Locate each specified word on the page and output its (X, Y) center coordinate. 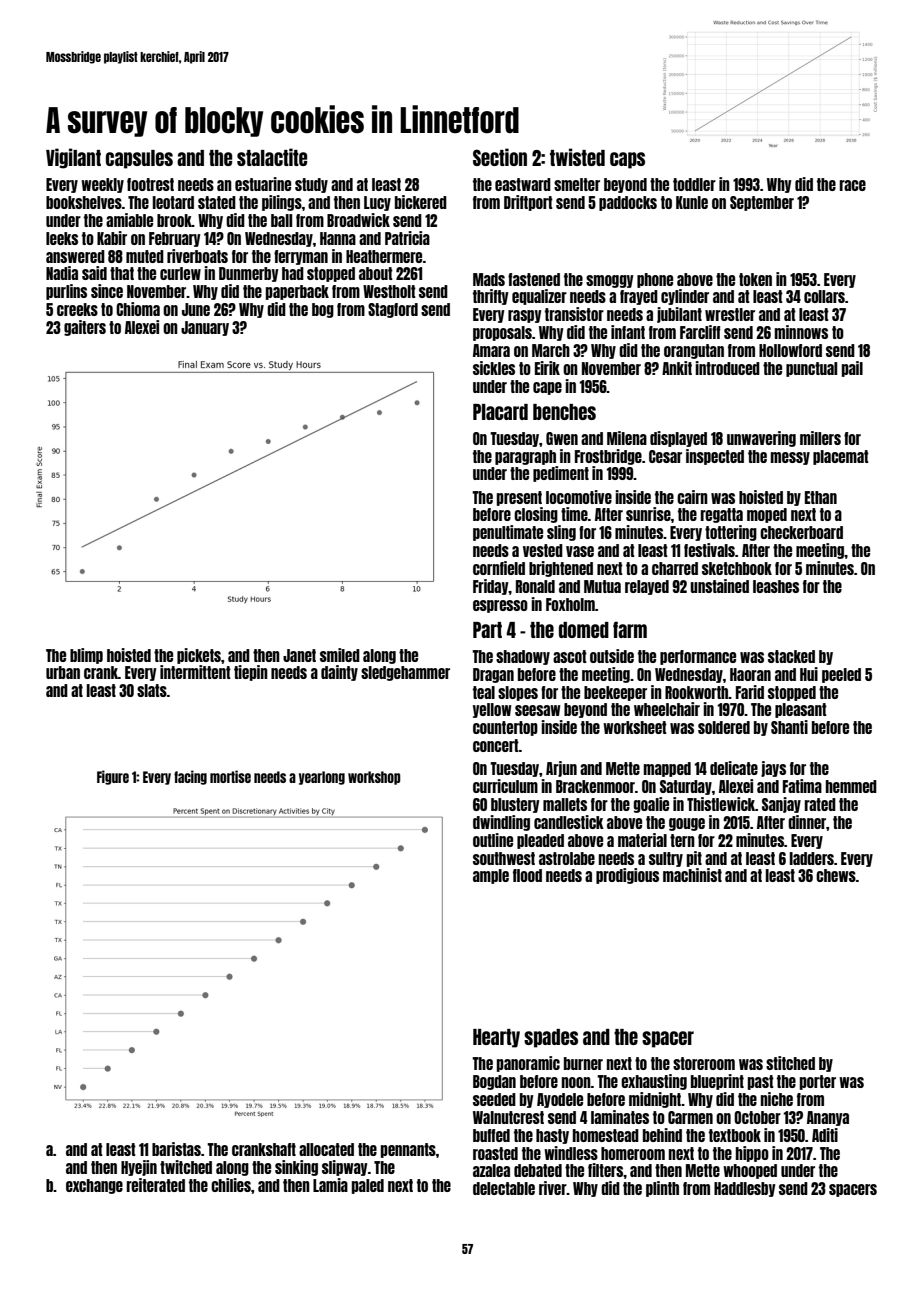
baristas (176, 1149)
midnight (655, 1100)
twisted (577, 157)
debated (538, 1170)
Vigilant (73, 158)
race (853, 185)
